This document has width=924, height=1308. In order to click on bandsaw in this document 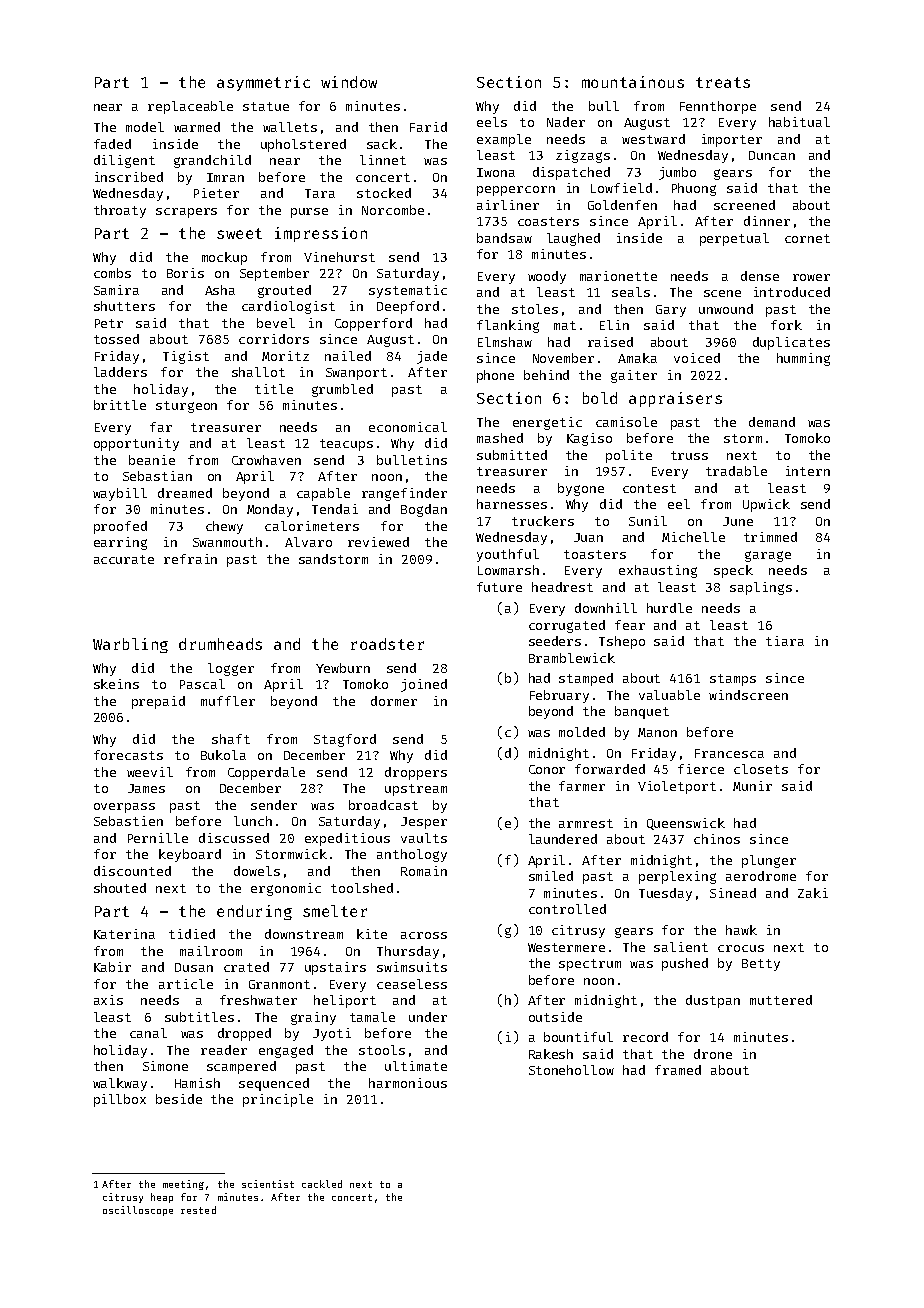, I will do `click(504, 238)`.
